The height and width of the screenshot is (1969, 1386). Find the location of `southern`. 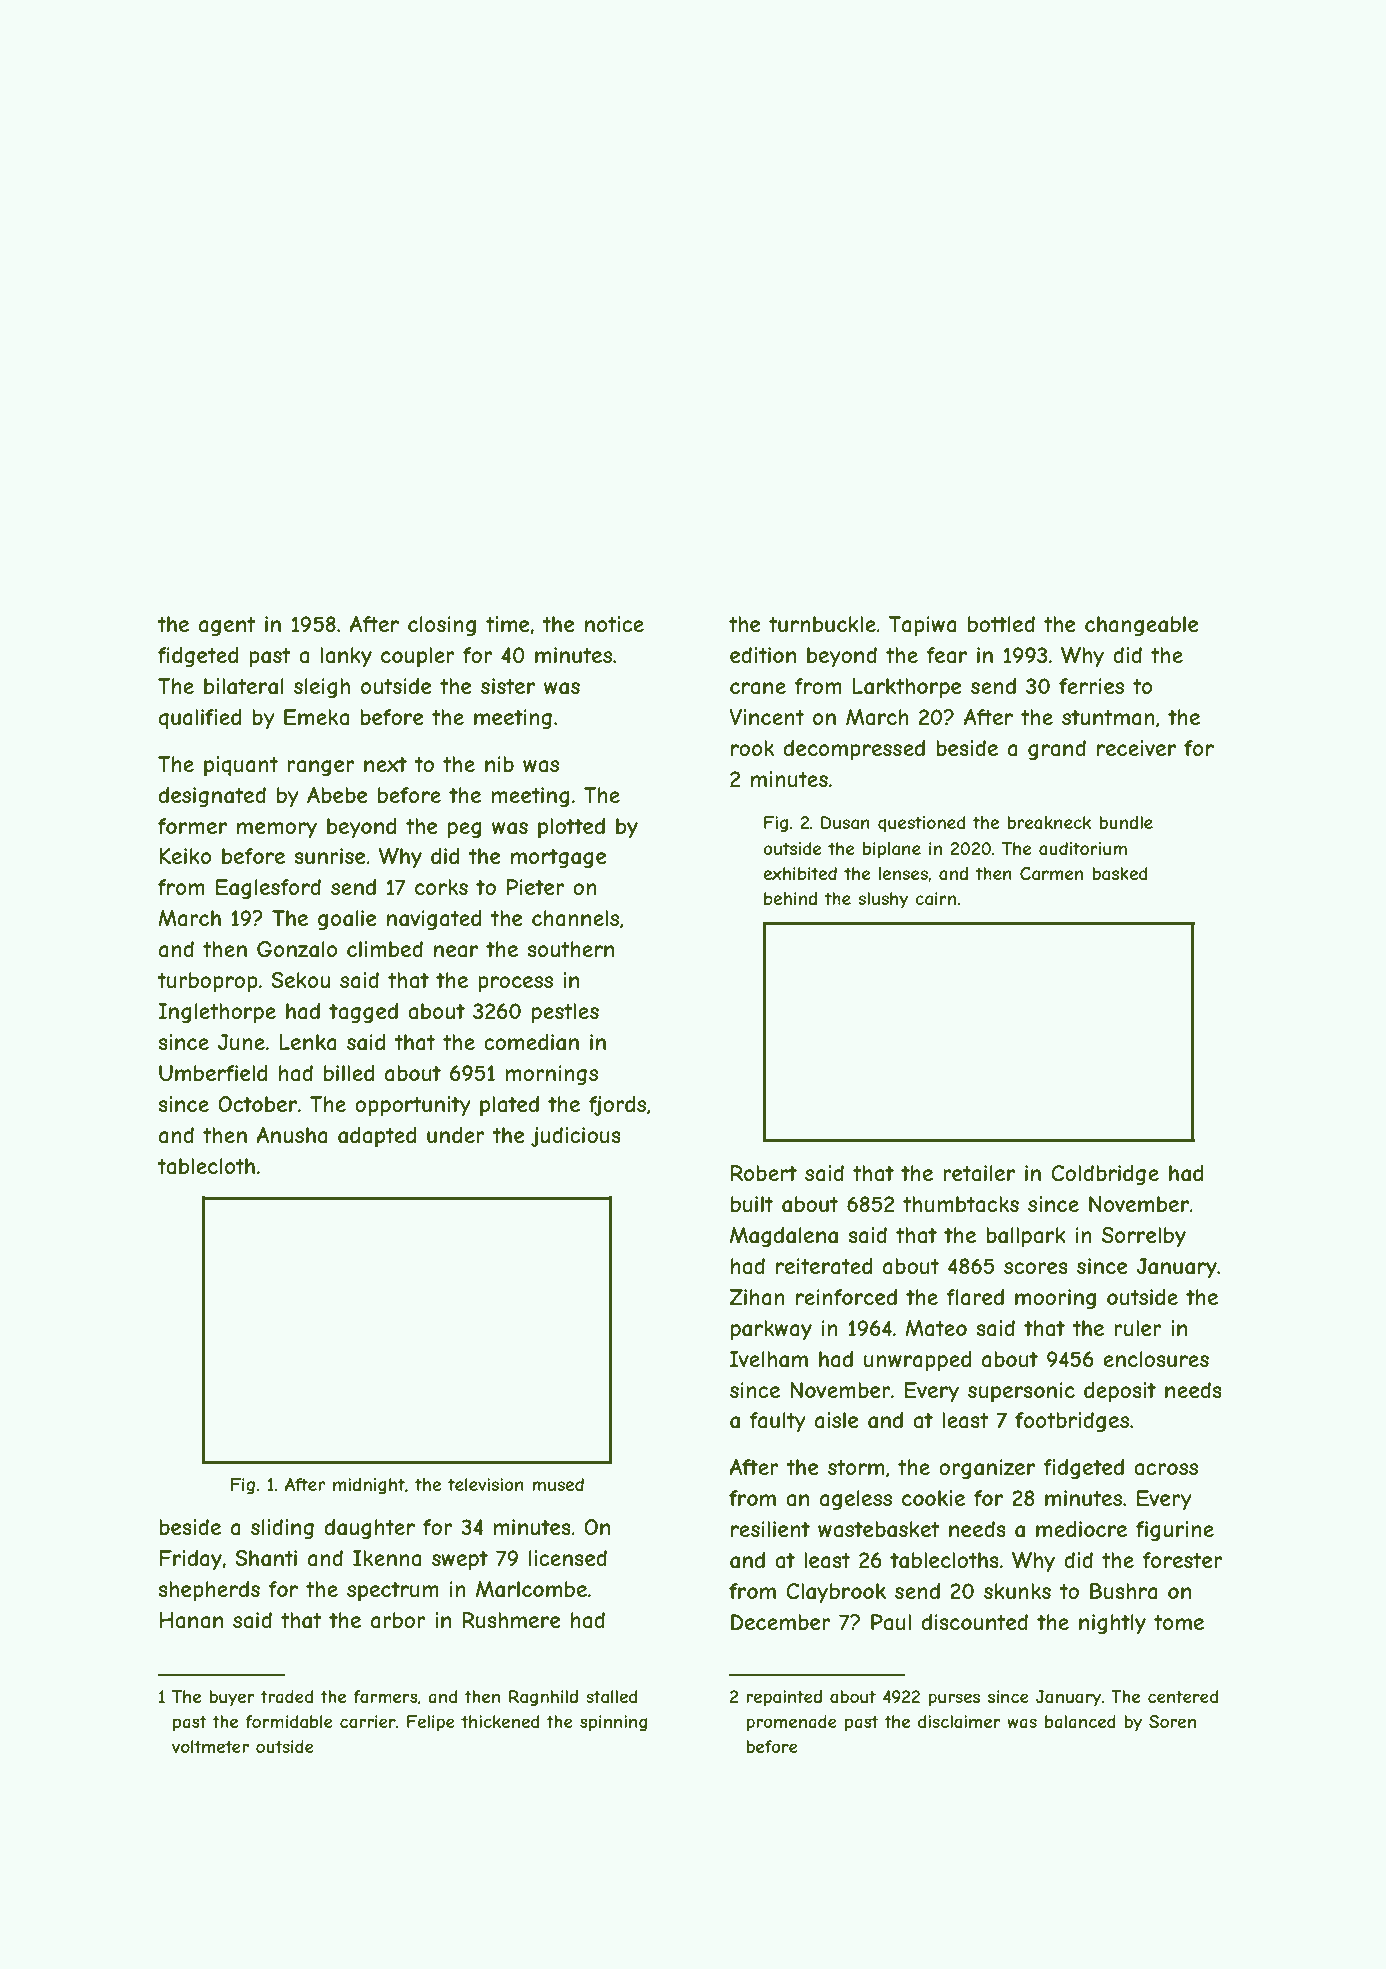

southern is located at coordinates (570, 949).
